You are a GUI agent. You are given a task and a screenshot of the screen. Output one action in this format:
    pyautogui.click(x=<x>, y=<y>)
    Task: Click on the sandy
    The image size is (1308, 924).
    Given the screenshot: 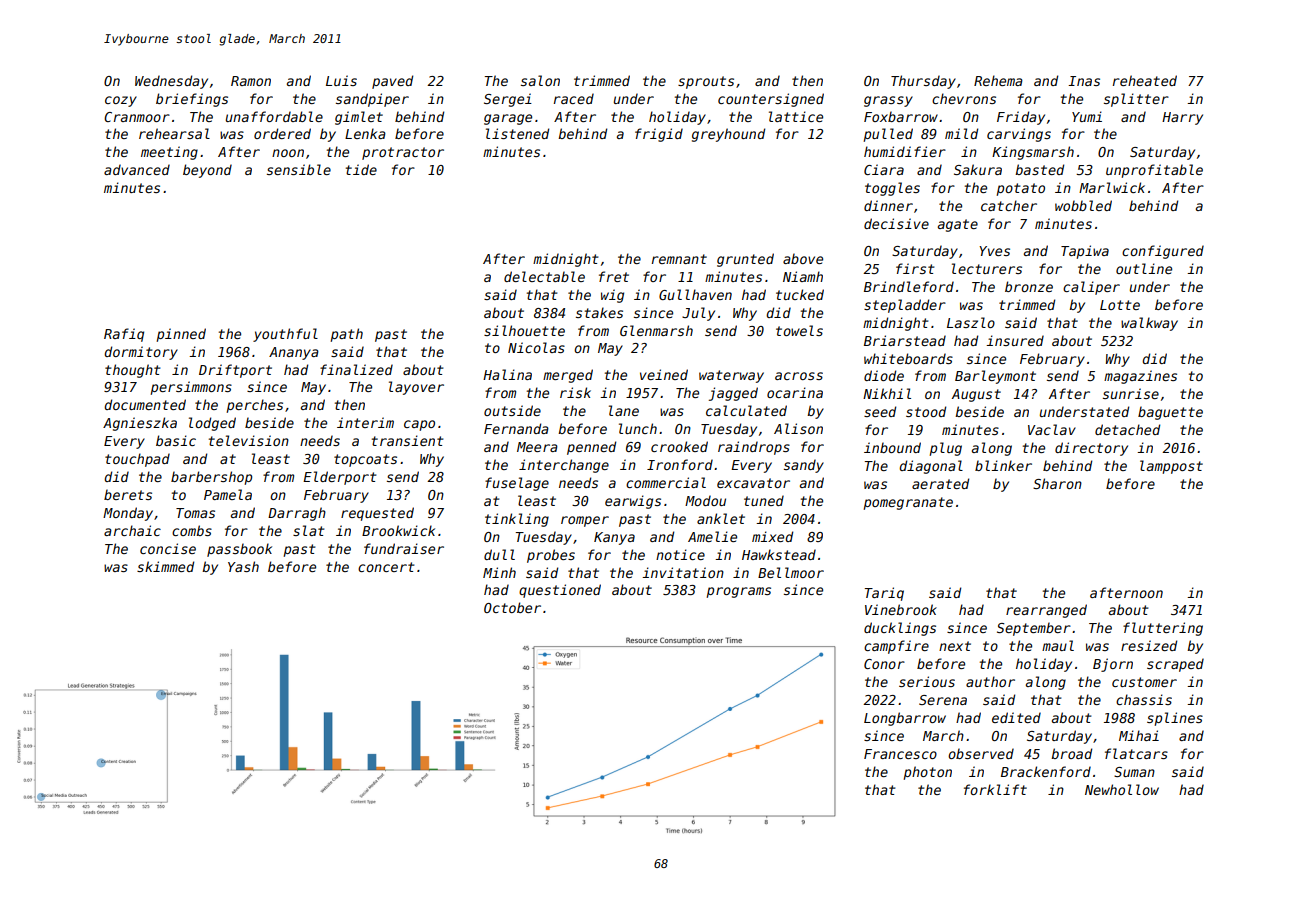 What is the action you would take?
    pyautogui.click(x=804, y=466)
